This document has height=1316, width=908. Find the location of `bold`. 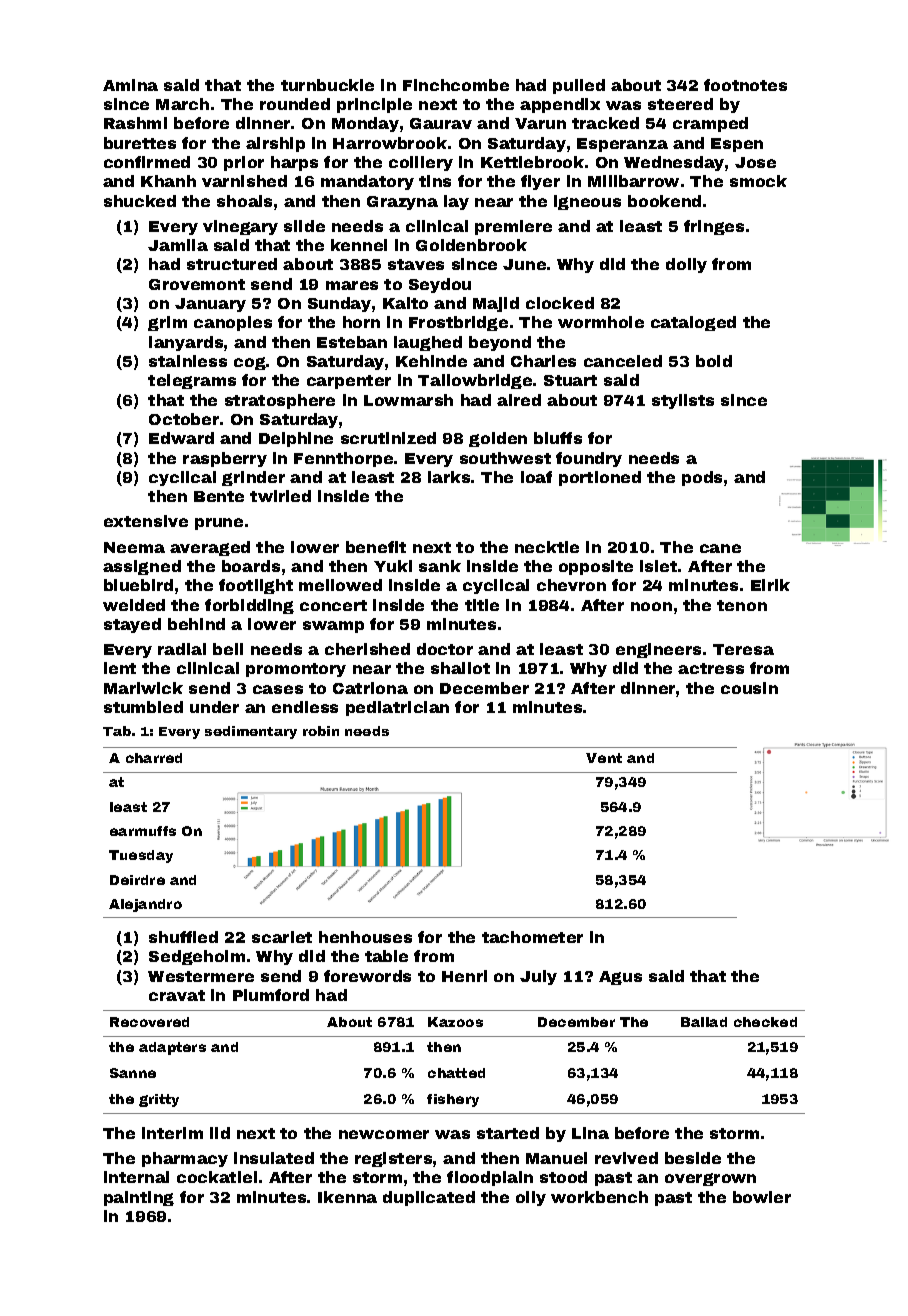

bold is located at coordinates (714, 361).
